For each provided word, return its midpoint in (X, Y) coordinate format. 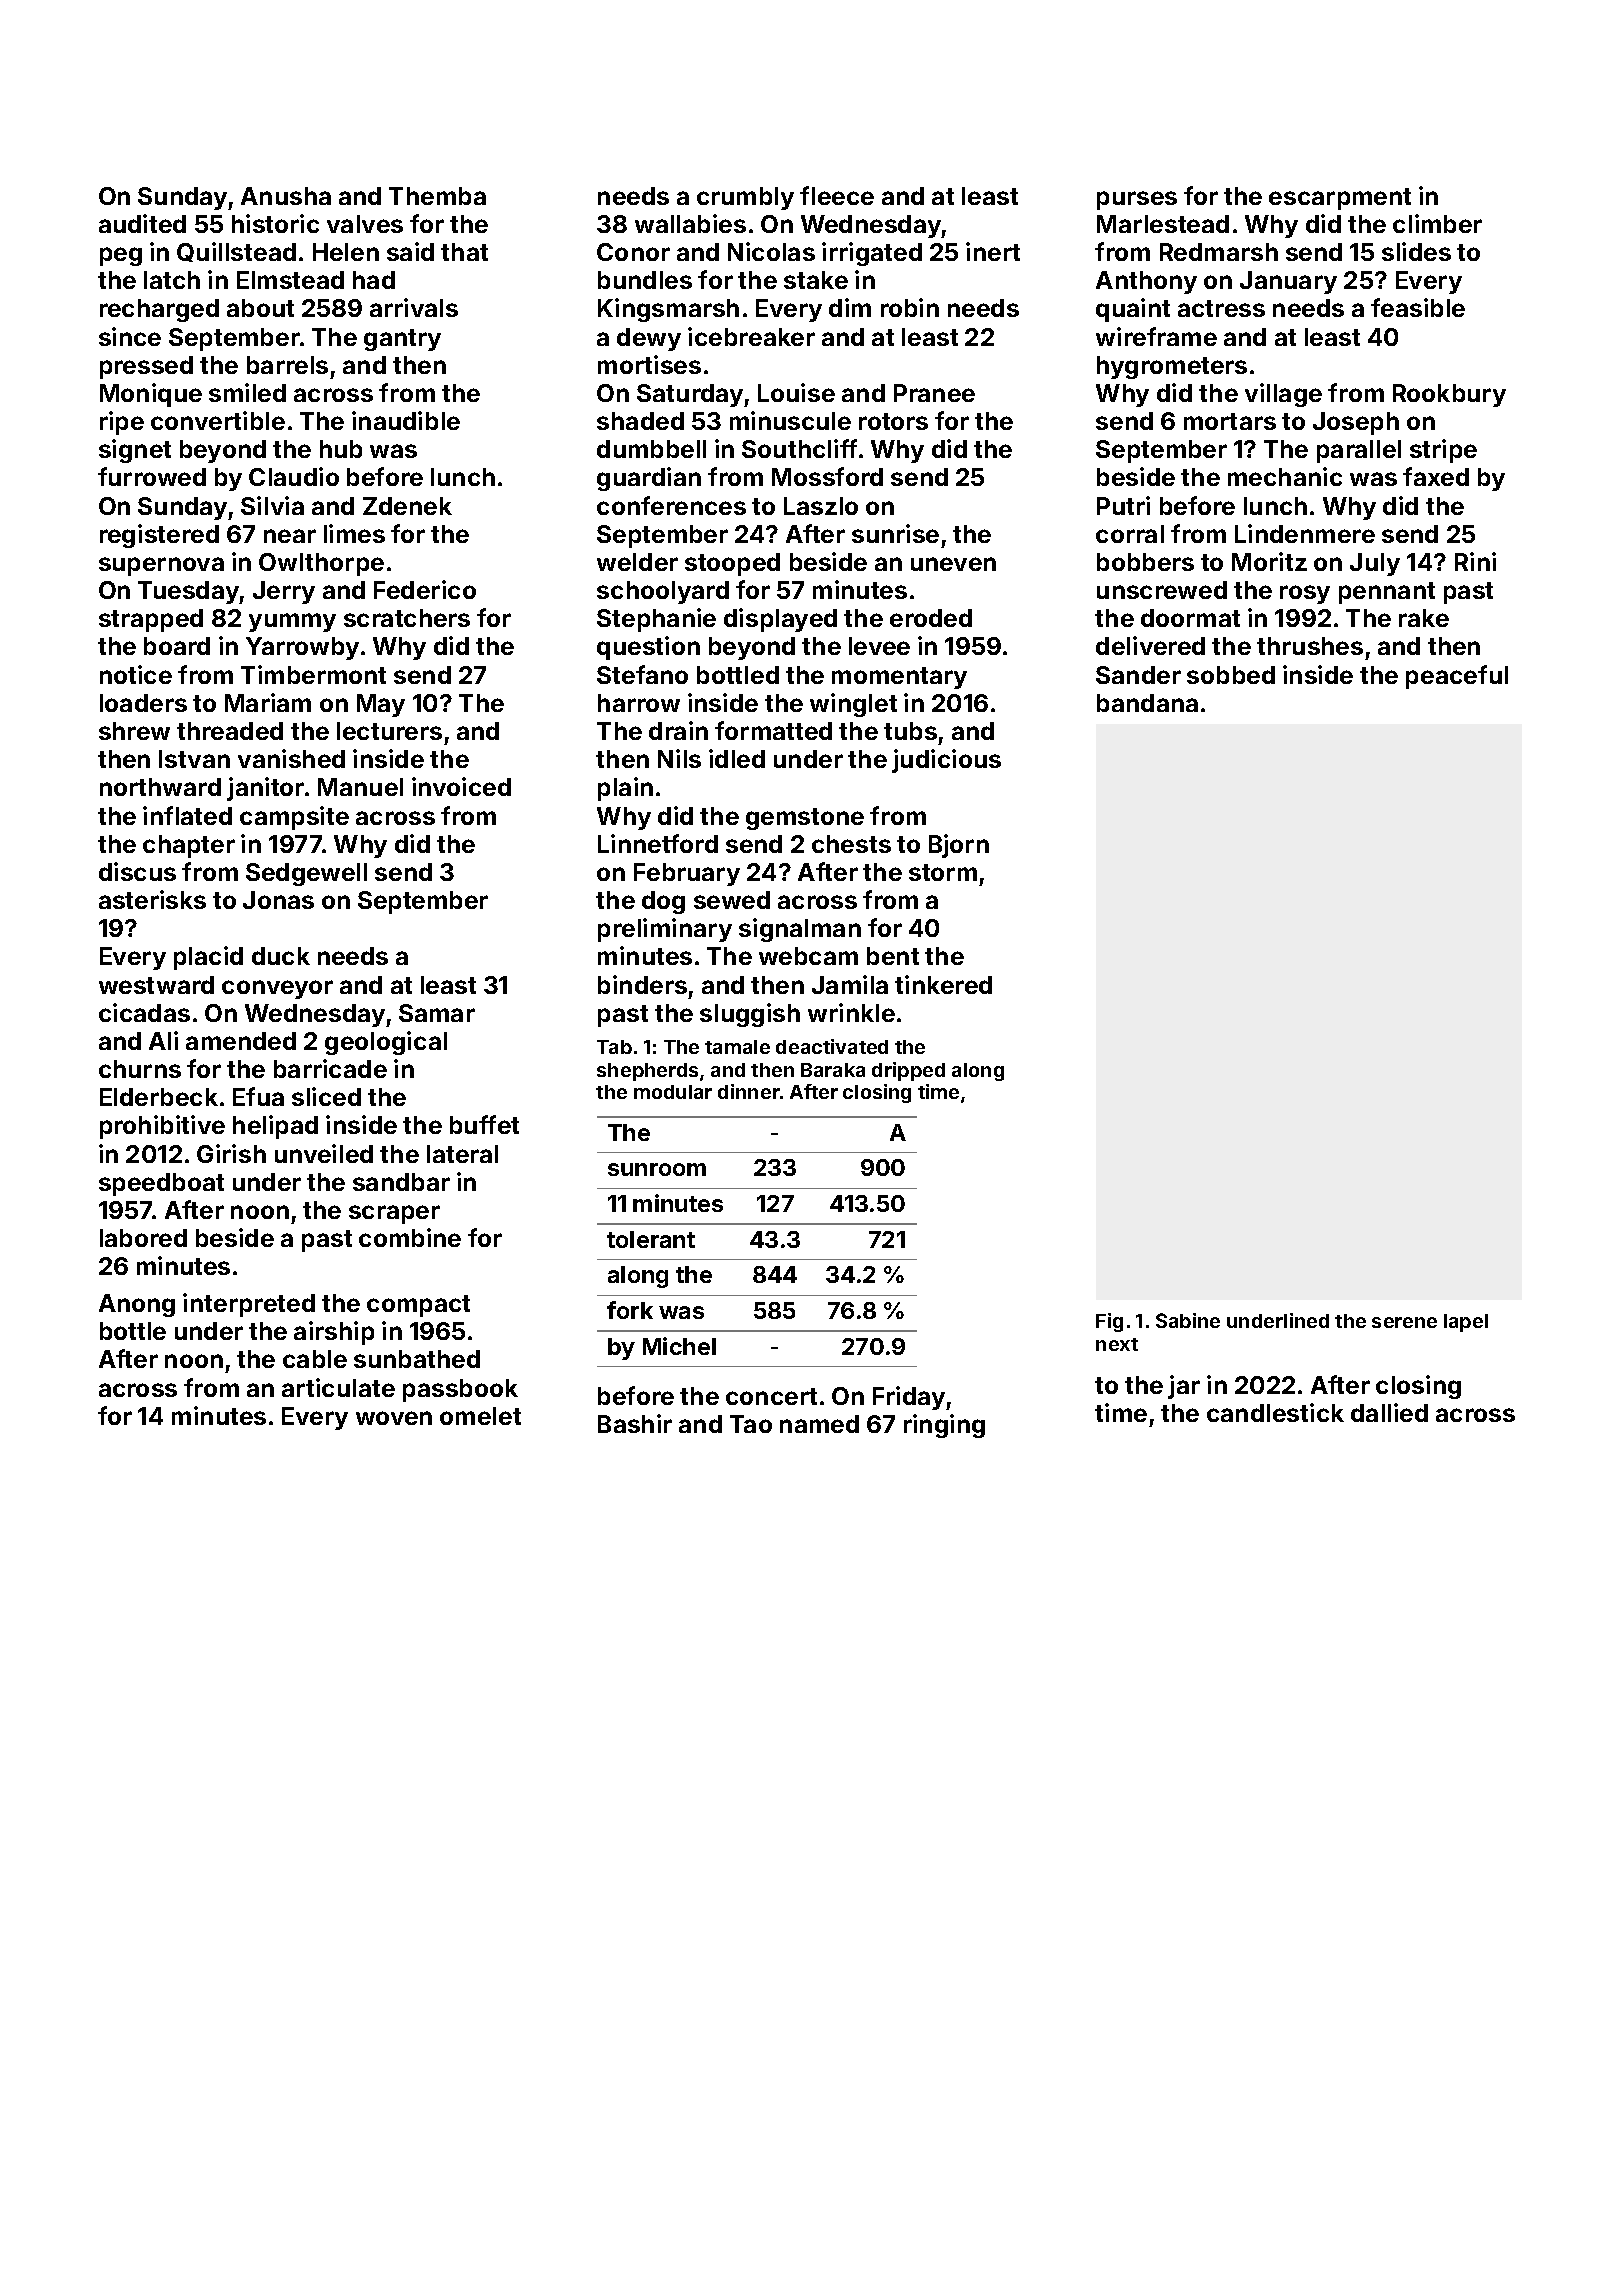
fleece (837, 195)
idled (737, 758)
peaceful (1457, 677)
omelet (480, 1416)
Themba (437, 196)
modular (673, 1092)
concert (771, 1396)
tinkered (943, 984)
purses (1137, 200)
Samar (437, 1013)
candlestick (1275, 1412)
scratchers (407, 618)
